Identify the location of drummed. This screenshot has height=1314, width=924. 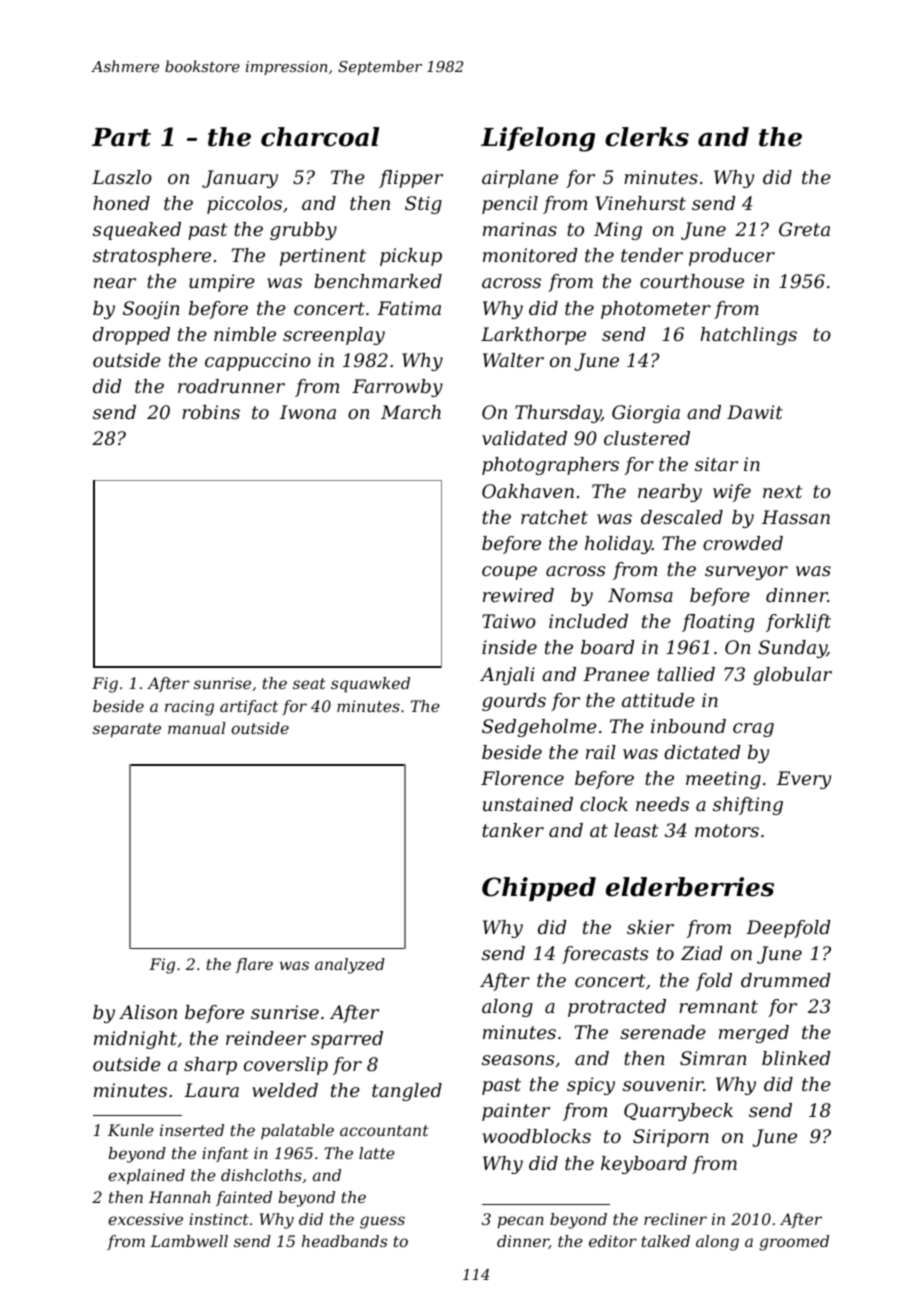
(786, 980).
